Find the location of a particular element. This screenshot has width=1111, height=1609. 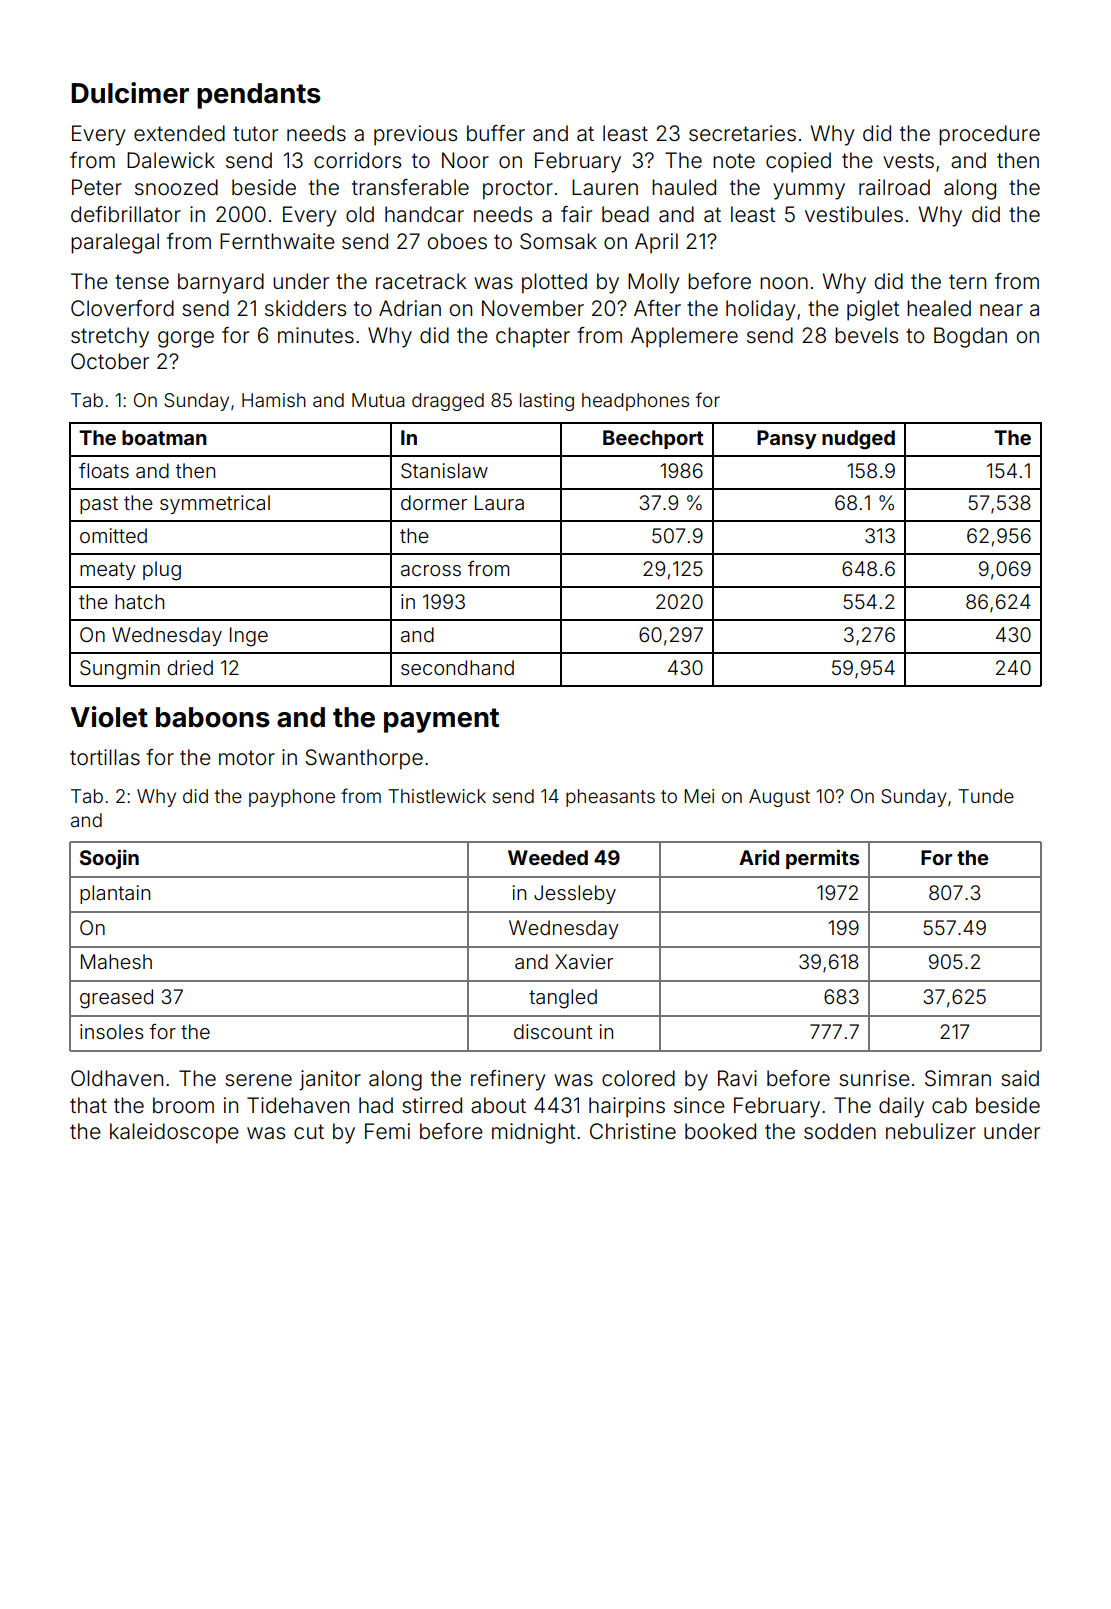

Pansy is located at coordinates (787, 439).
